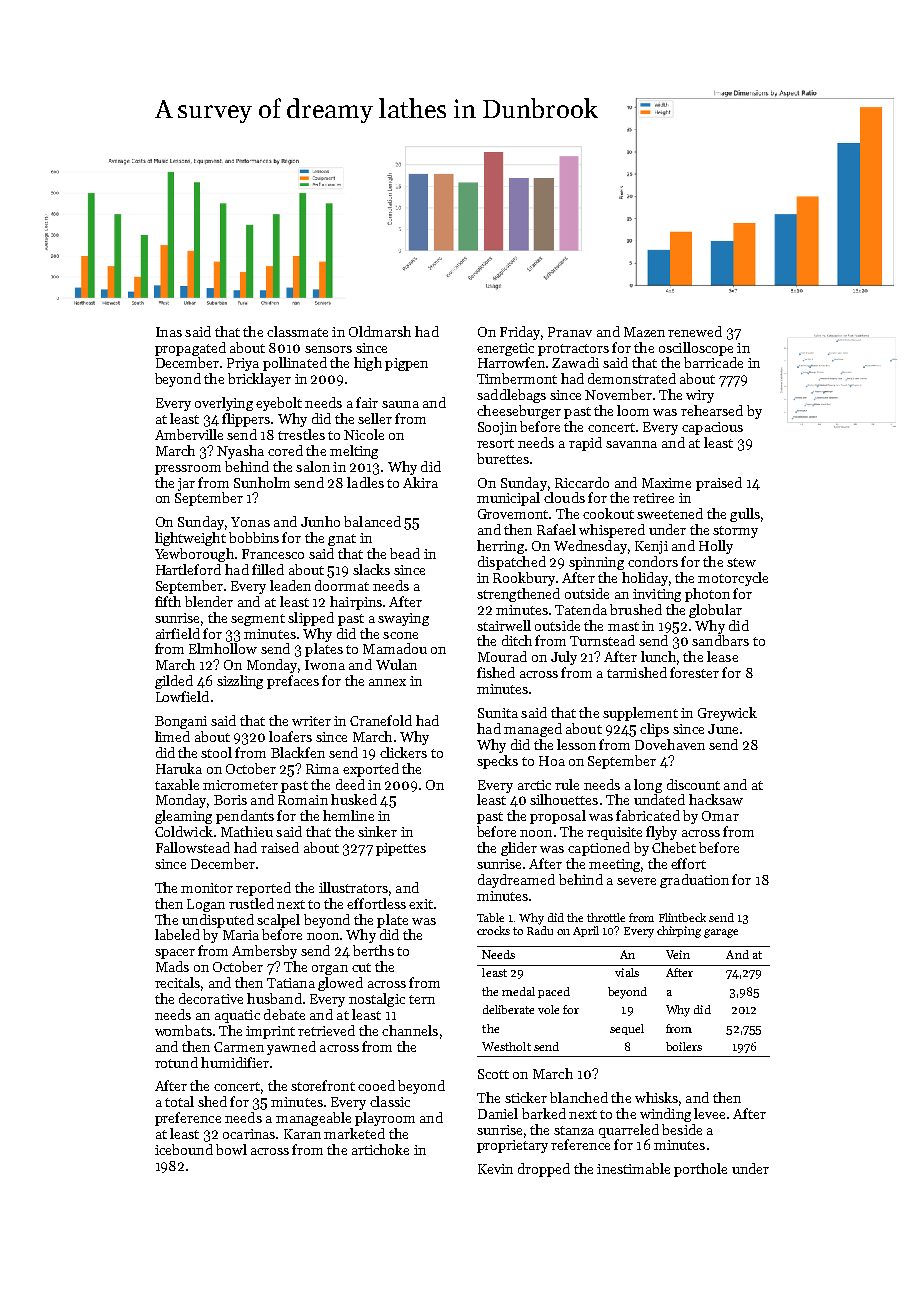 The height and width of the page is (1311, 924). What do you see at coordinates (695, 331) in the page?
I see `renewed` at bounding box center [695, 331].
